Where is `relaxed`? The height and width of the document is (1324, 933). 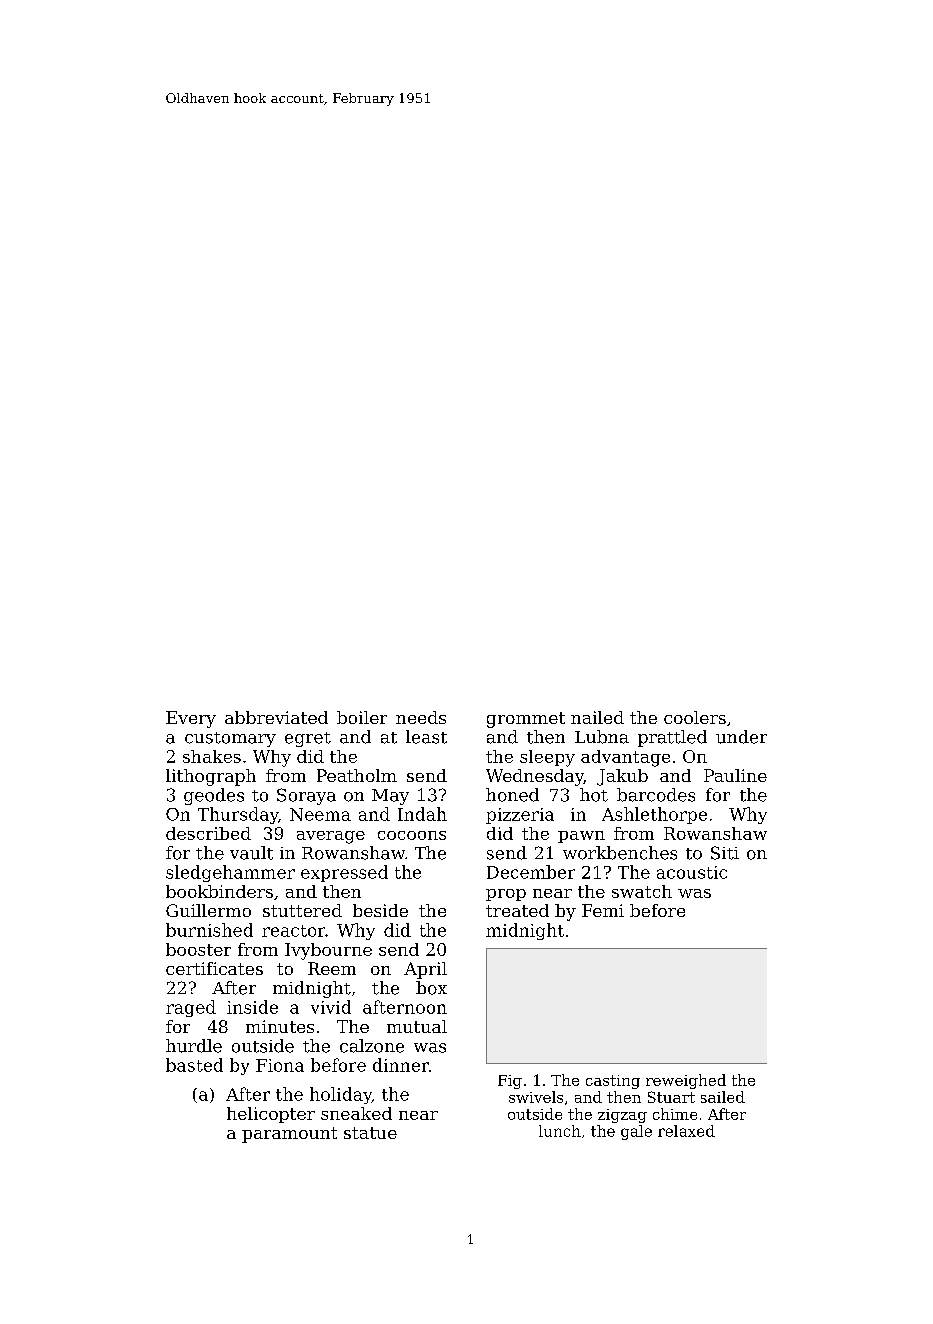
relaxed is located at coordinates (686, 1131).
